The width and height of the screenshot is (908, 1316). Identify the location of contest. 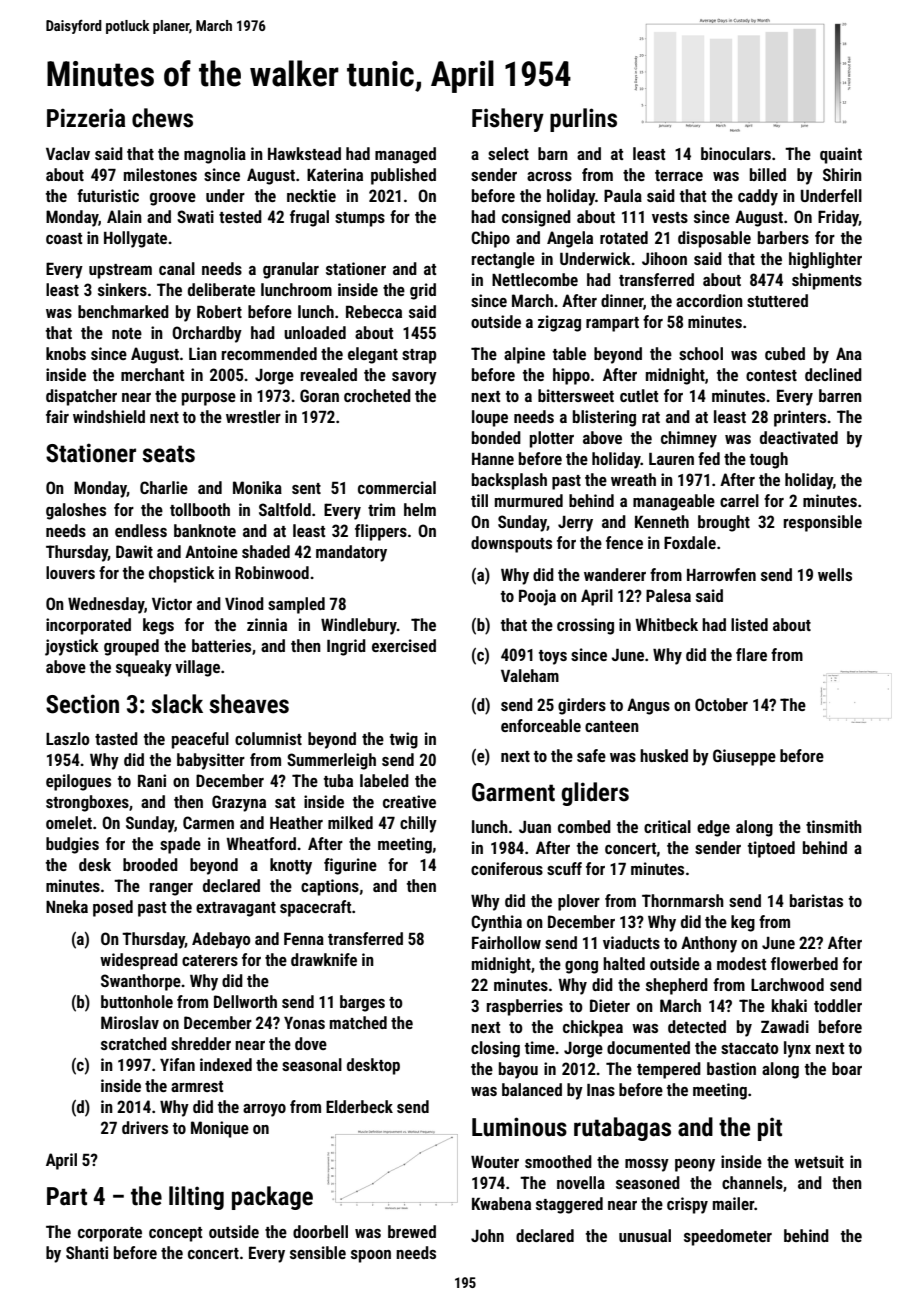
(771, 375).
